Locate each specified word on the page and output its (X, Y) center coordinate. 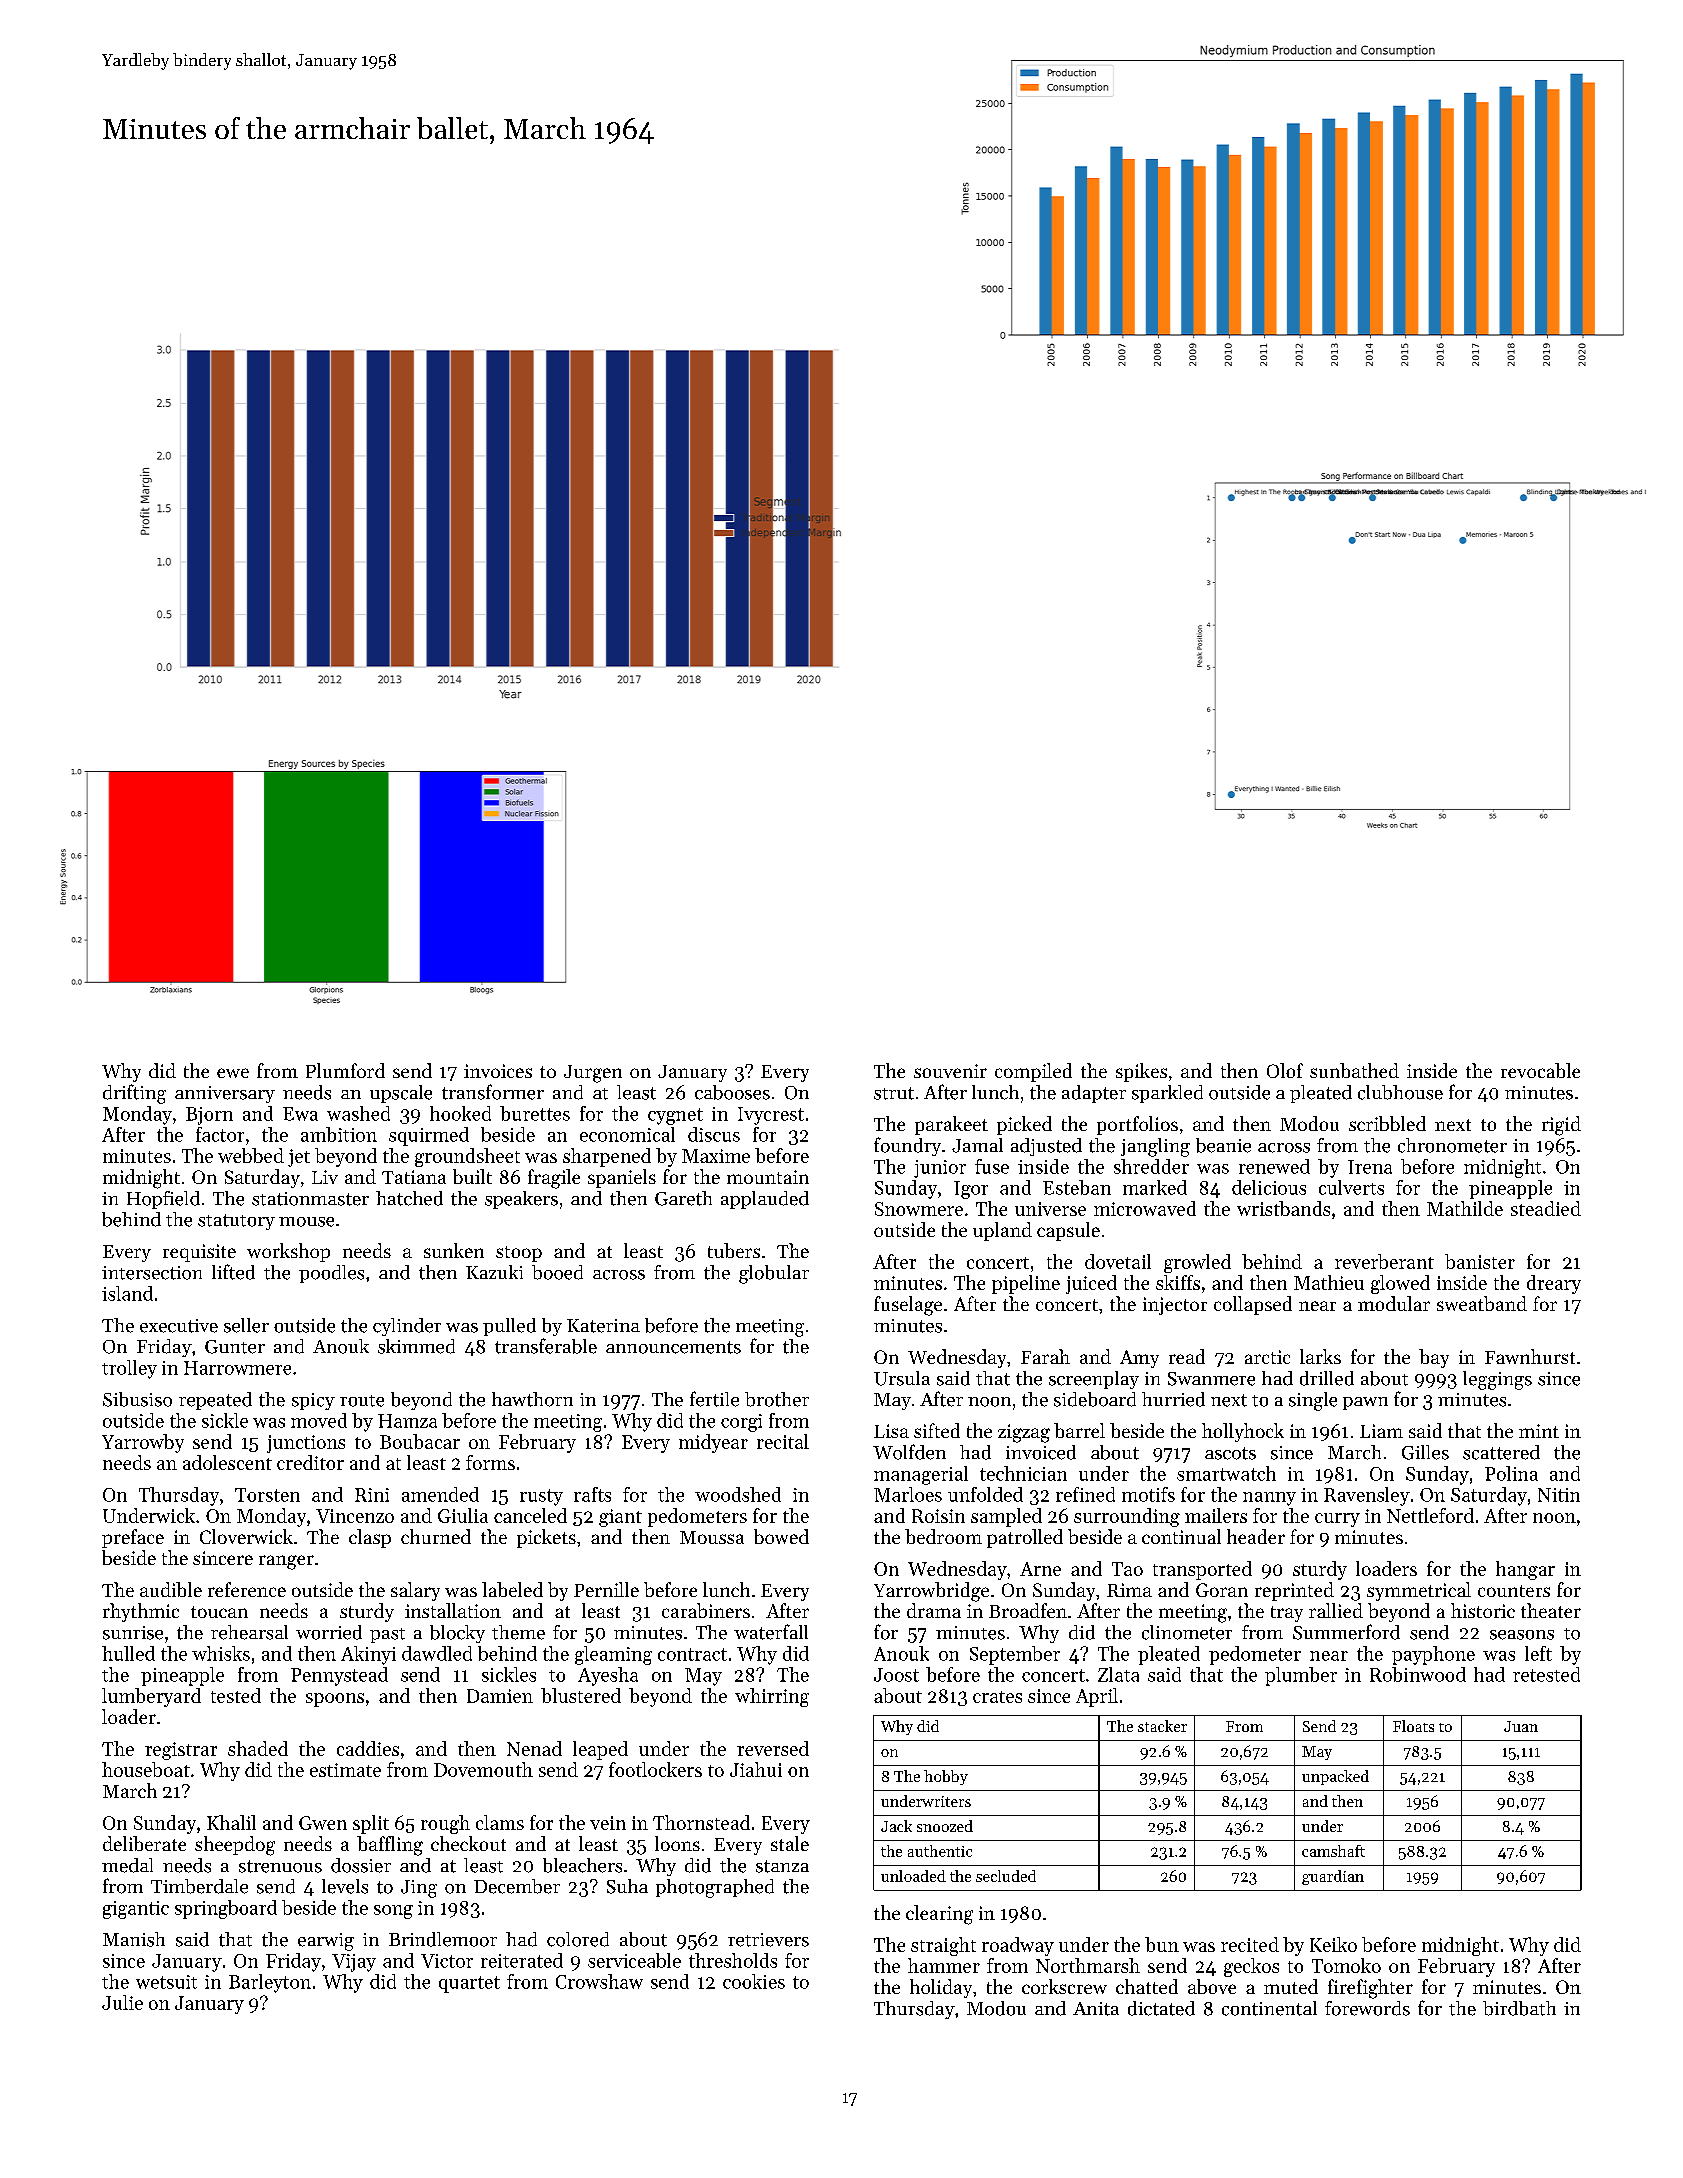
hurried (1173, 1399)
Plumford (345, 1070)
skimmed (416, 1346)
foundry (907, 1146)
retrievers (768, 1940)
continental (1269, 2008)
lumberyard (151, 1697)
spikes (1141, 1072)
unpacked (1335, 1777)
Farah (1045, 1356)
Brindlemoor (443, 1939)
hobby (946, 1777)
